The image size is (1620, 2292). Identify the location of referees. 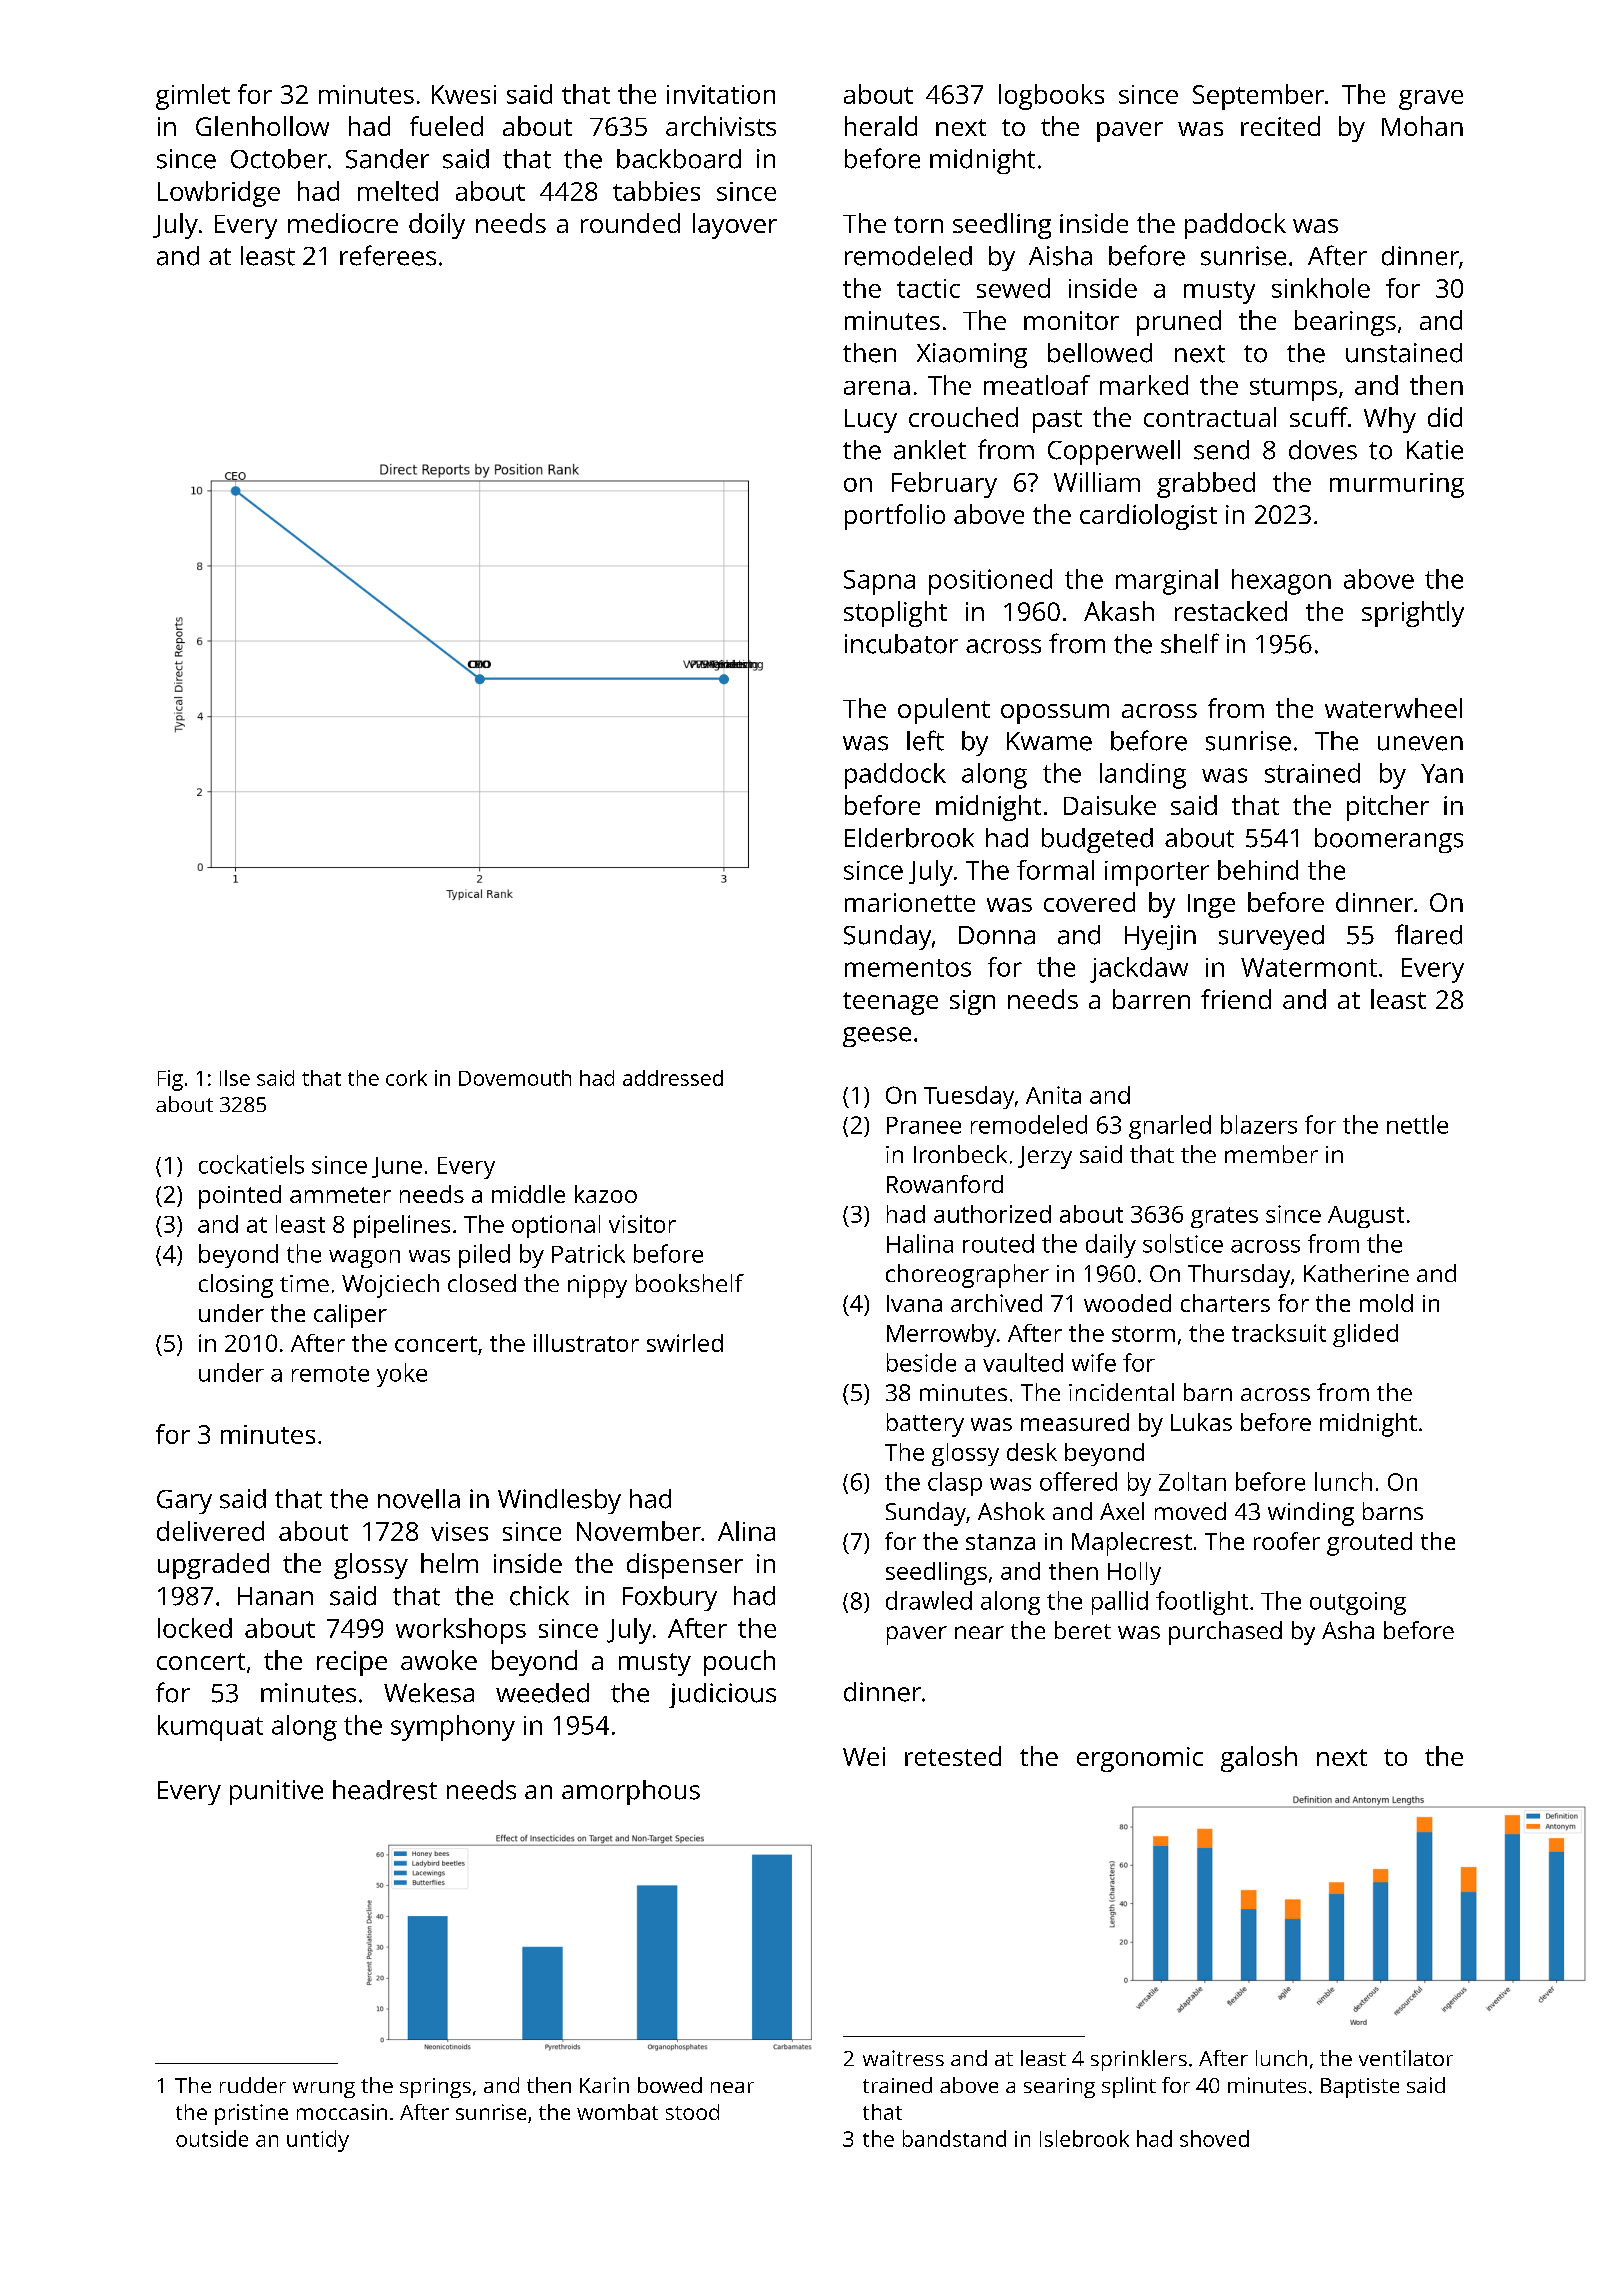
(388, 255).
